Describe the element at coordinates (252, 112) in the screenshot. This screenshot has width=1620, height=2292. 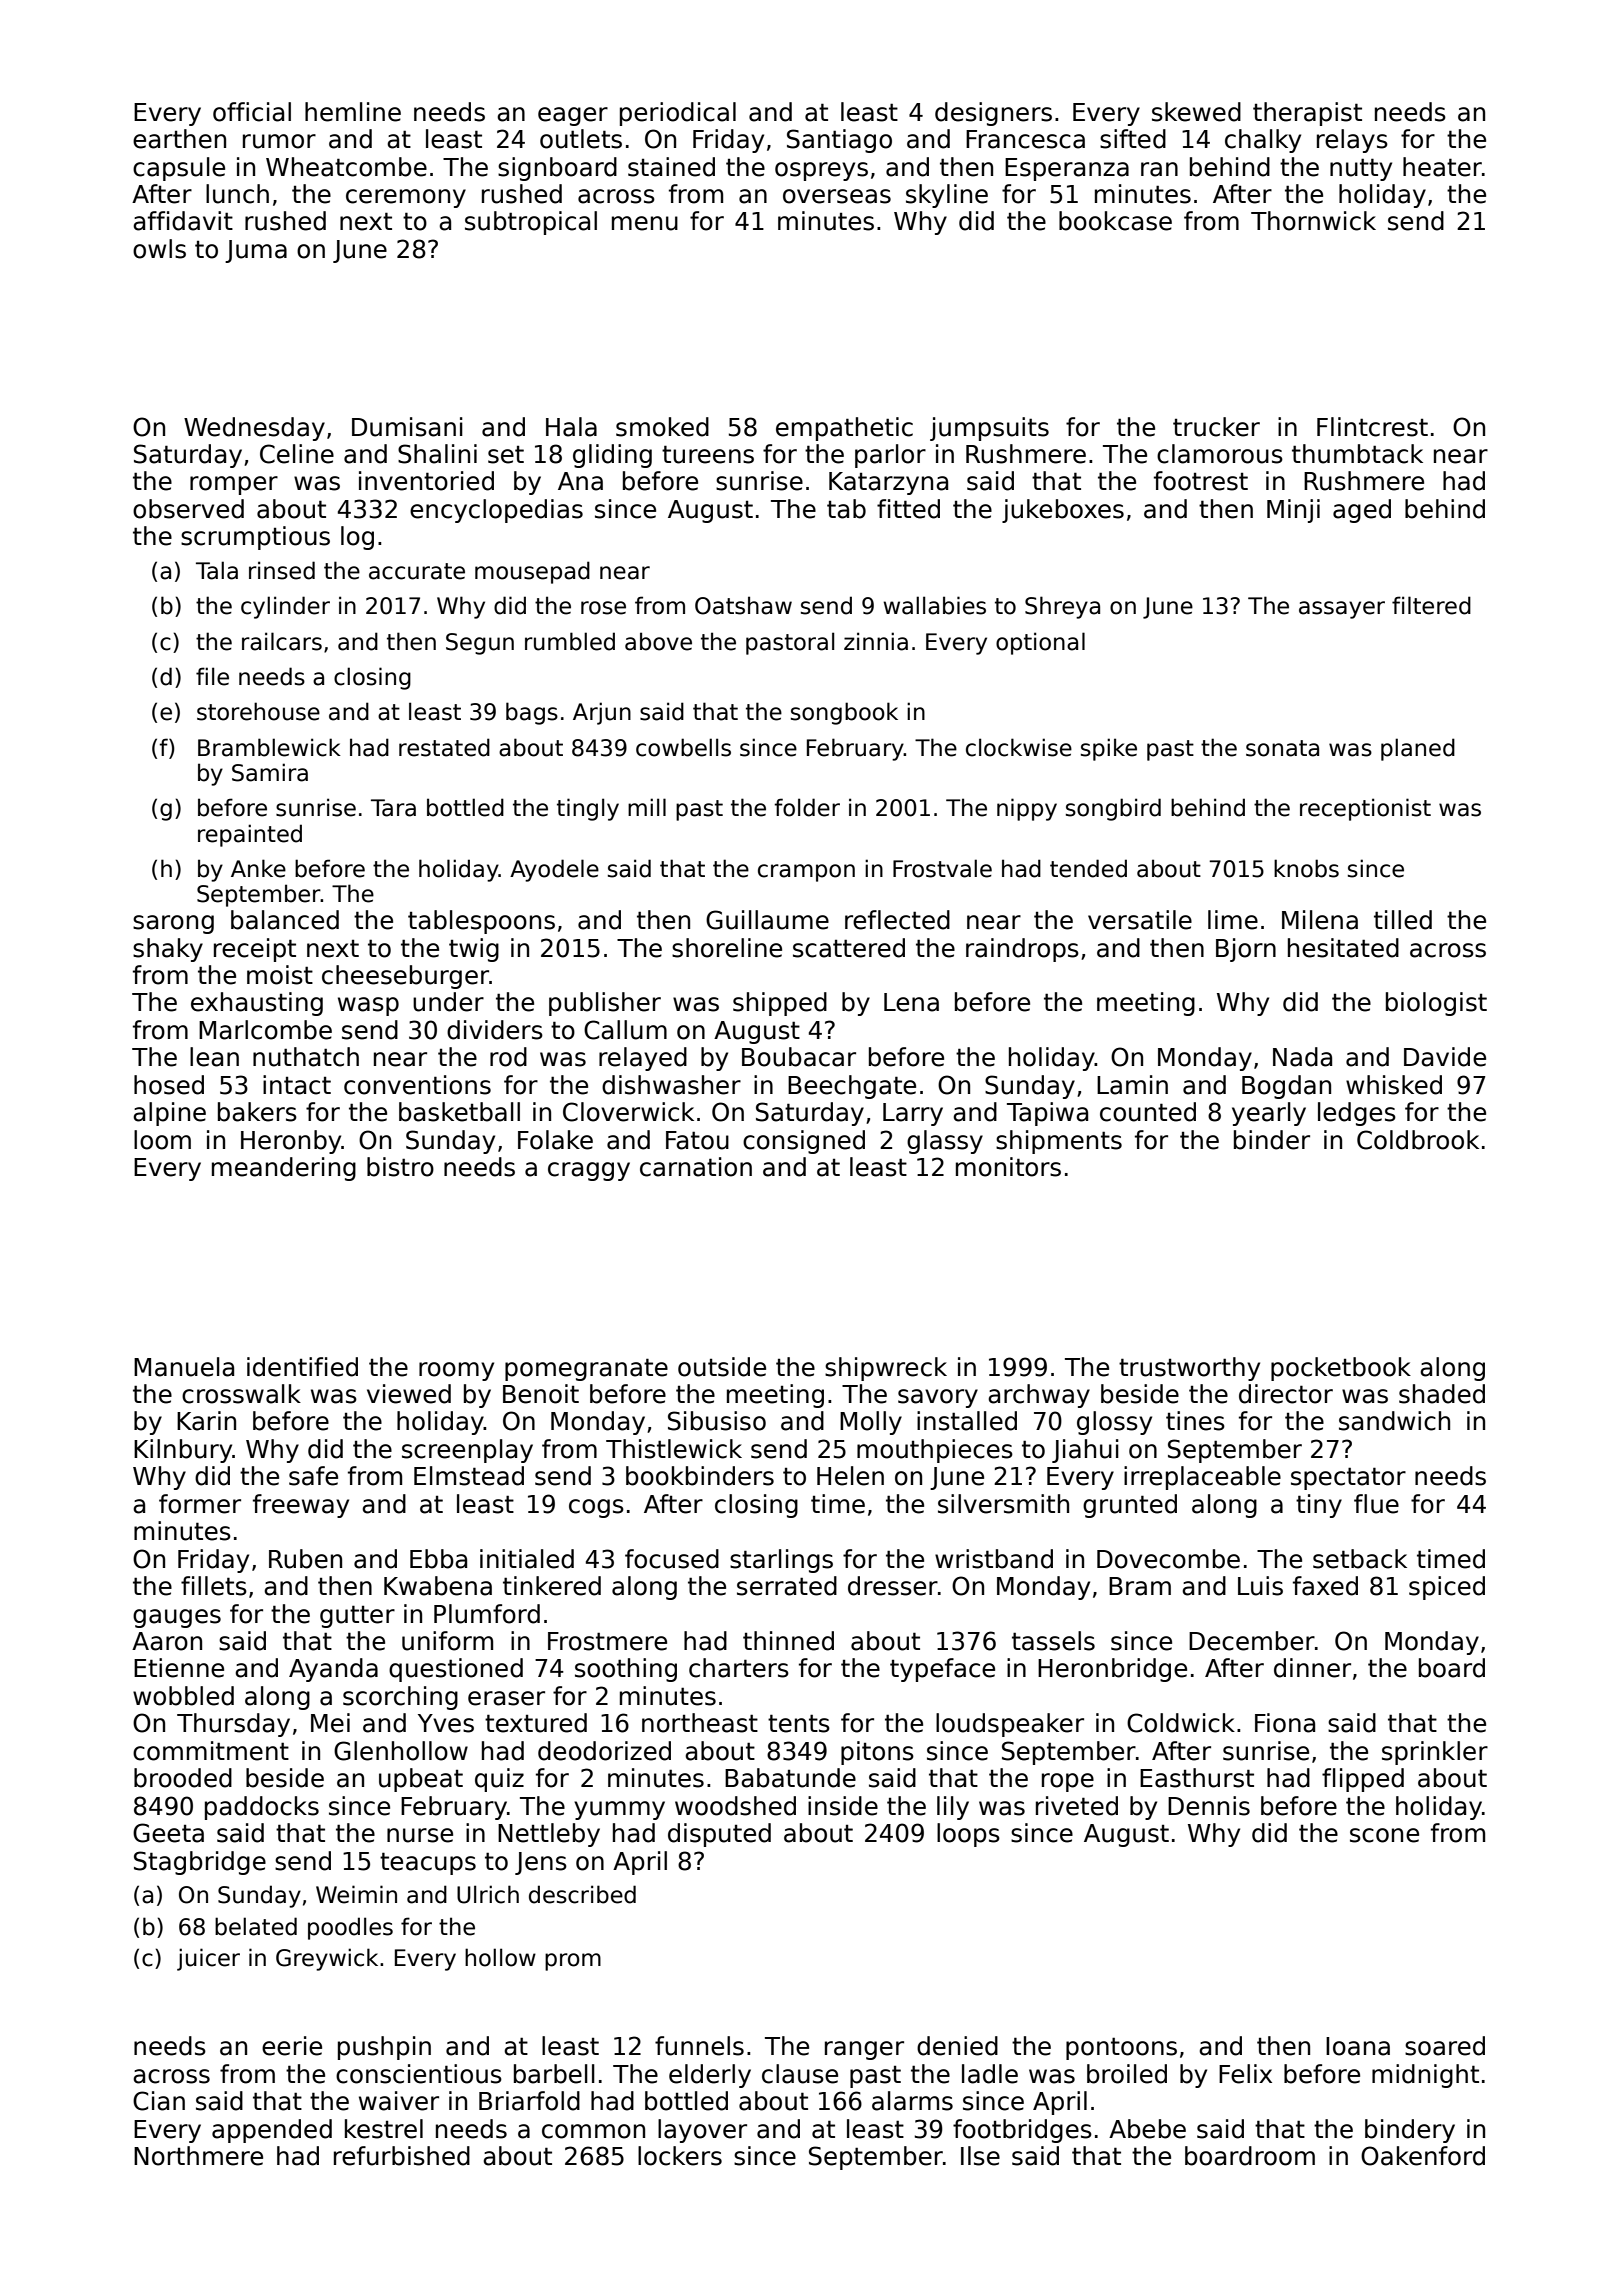
I see `official` at that location.
